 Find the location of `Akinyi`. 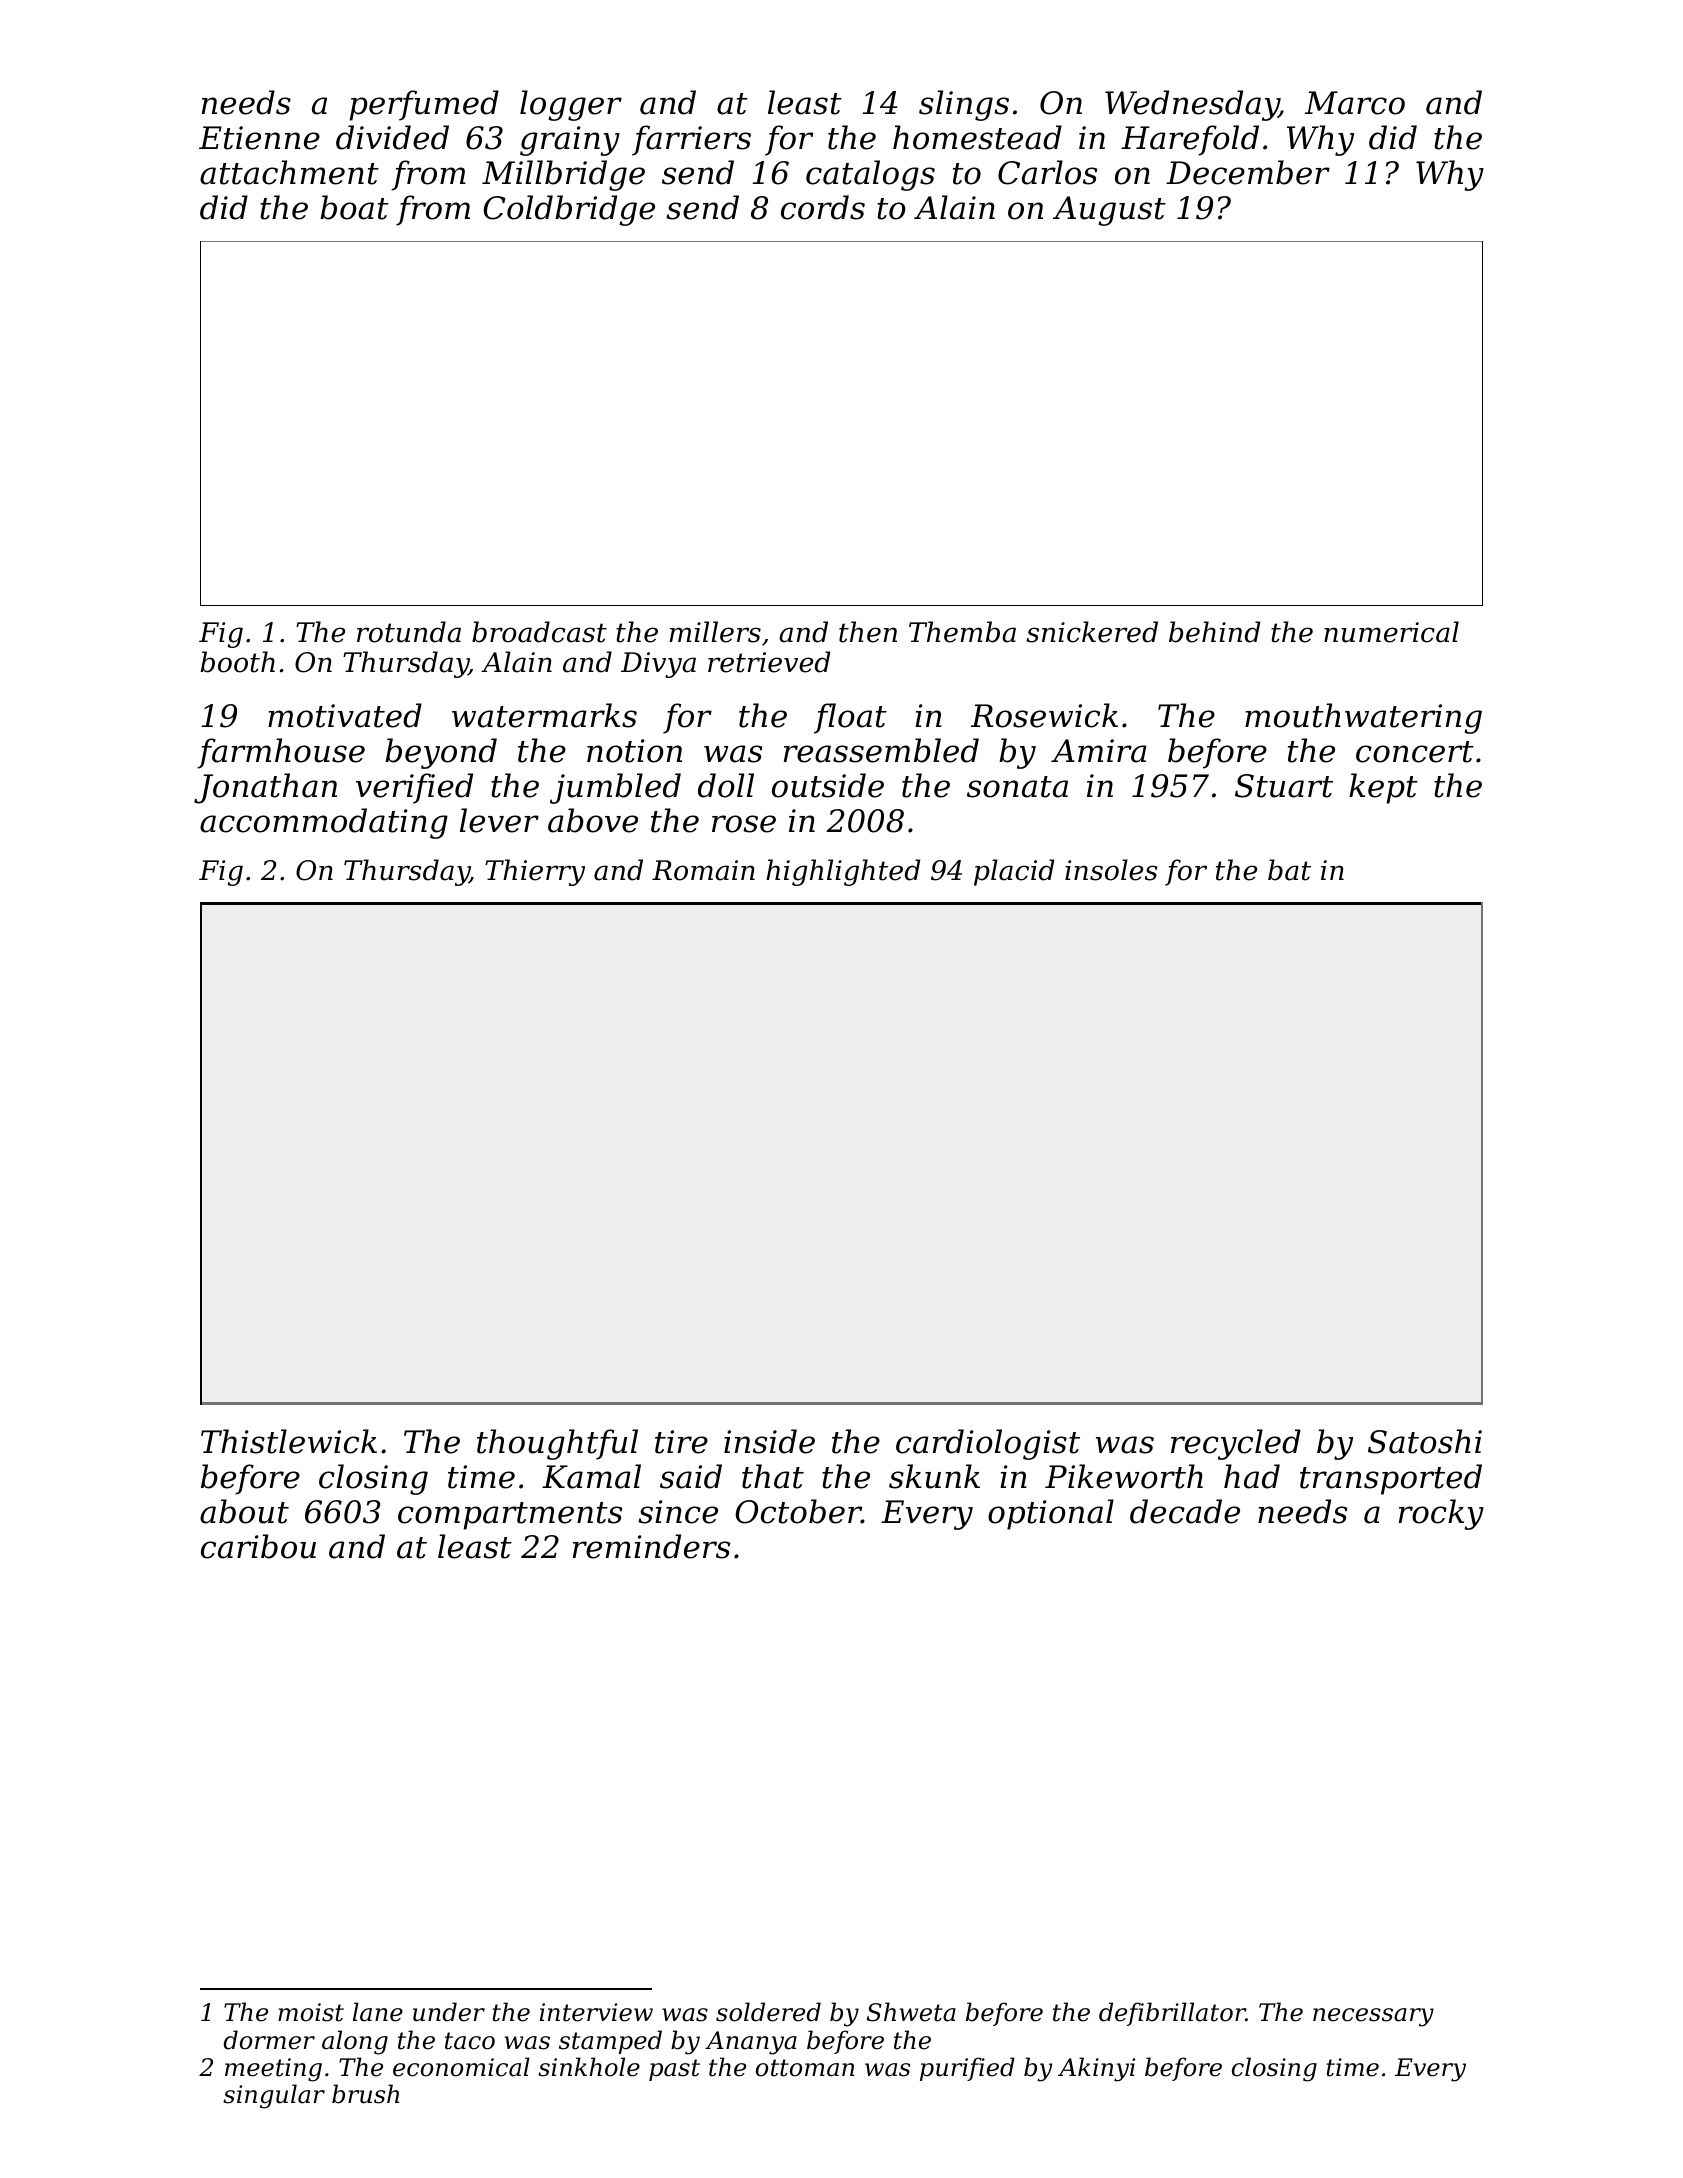

Akinyi is located at coordinates (1096, 2069).
